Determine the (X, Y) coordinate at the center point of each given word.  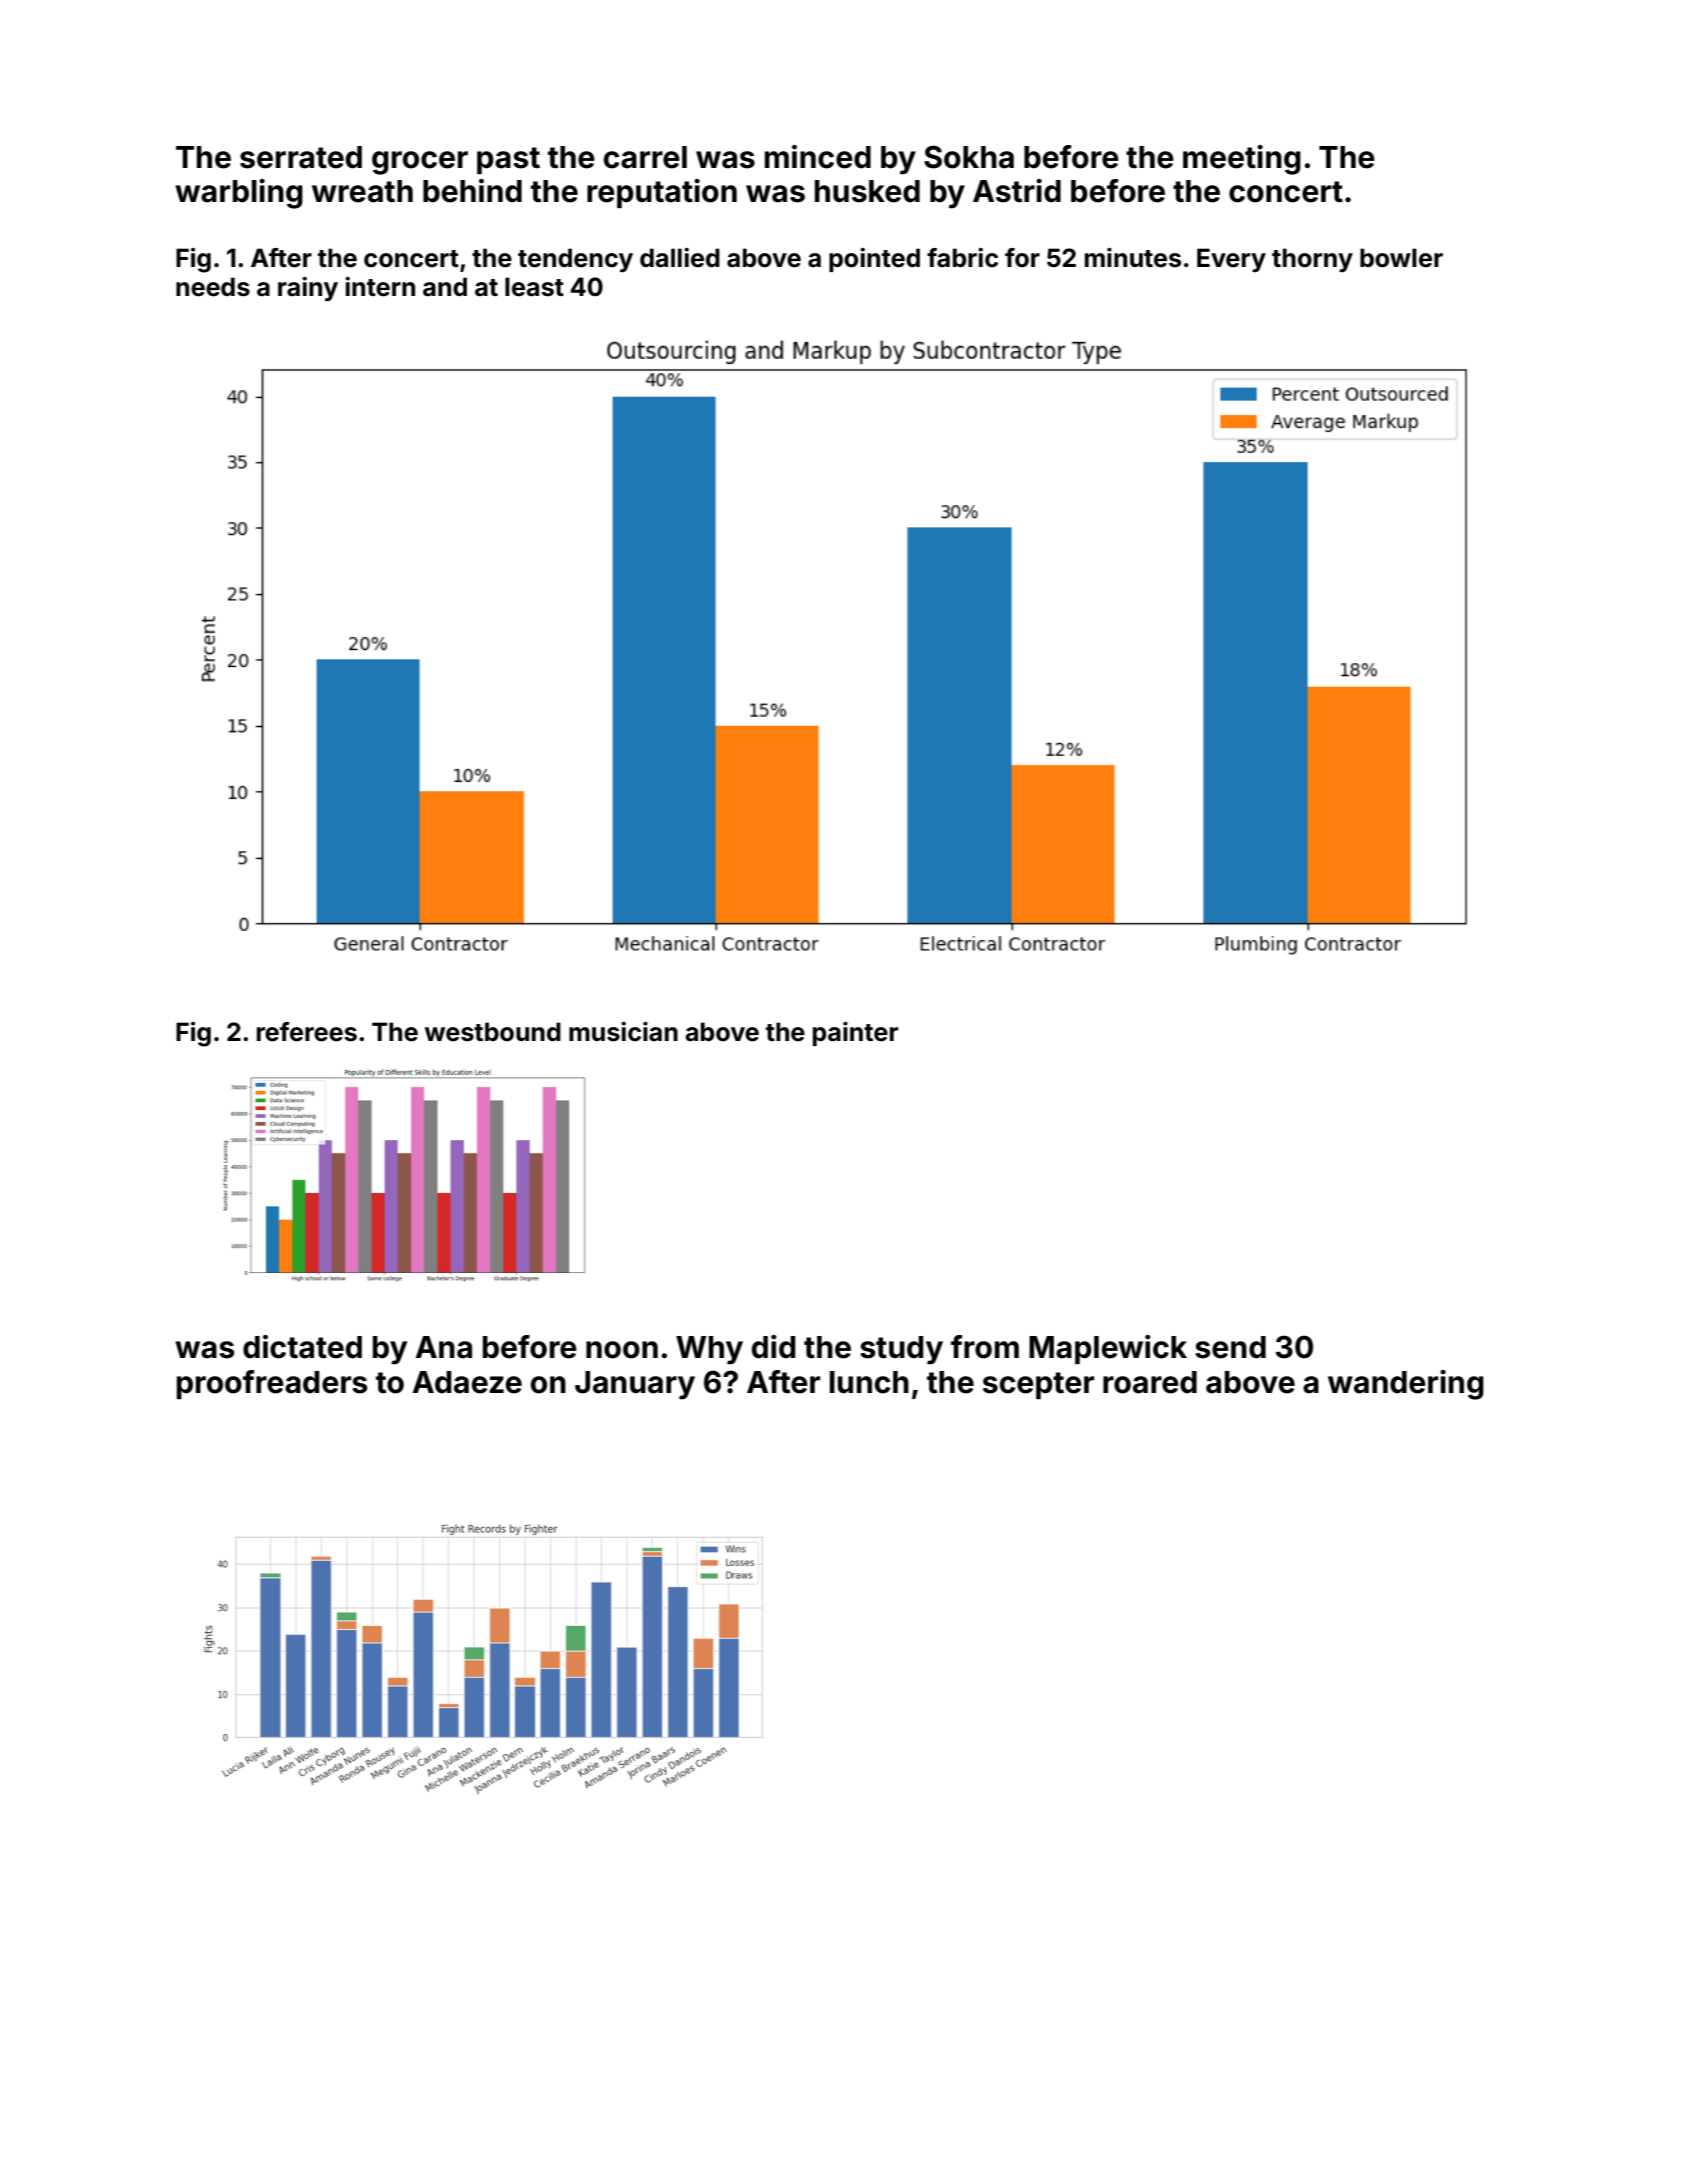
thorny (1312, 260)
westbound (493, 1032)
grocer (420, 163)
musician (623, 1032)
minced (818, 157)
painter (855, 1034)
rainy (308, 289)
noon (622, 1350)
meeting (1242, 160)
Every (1231, 260)
